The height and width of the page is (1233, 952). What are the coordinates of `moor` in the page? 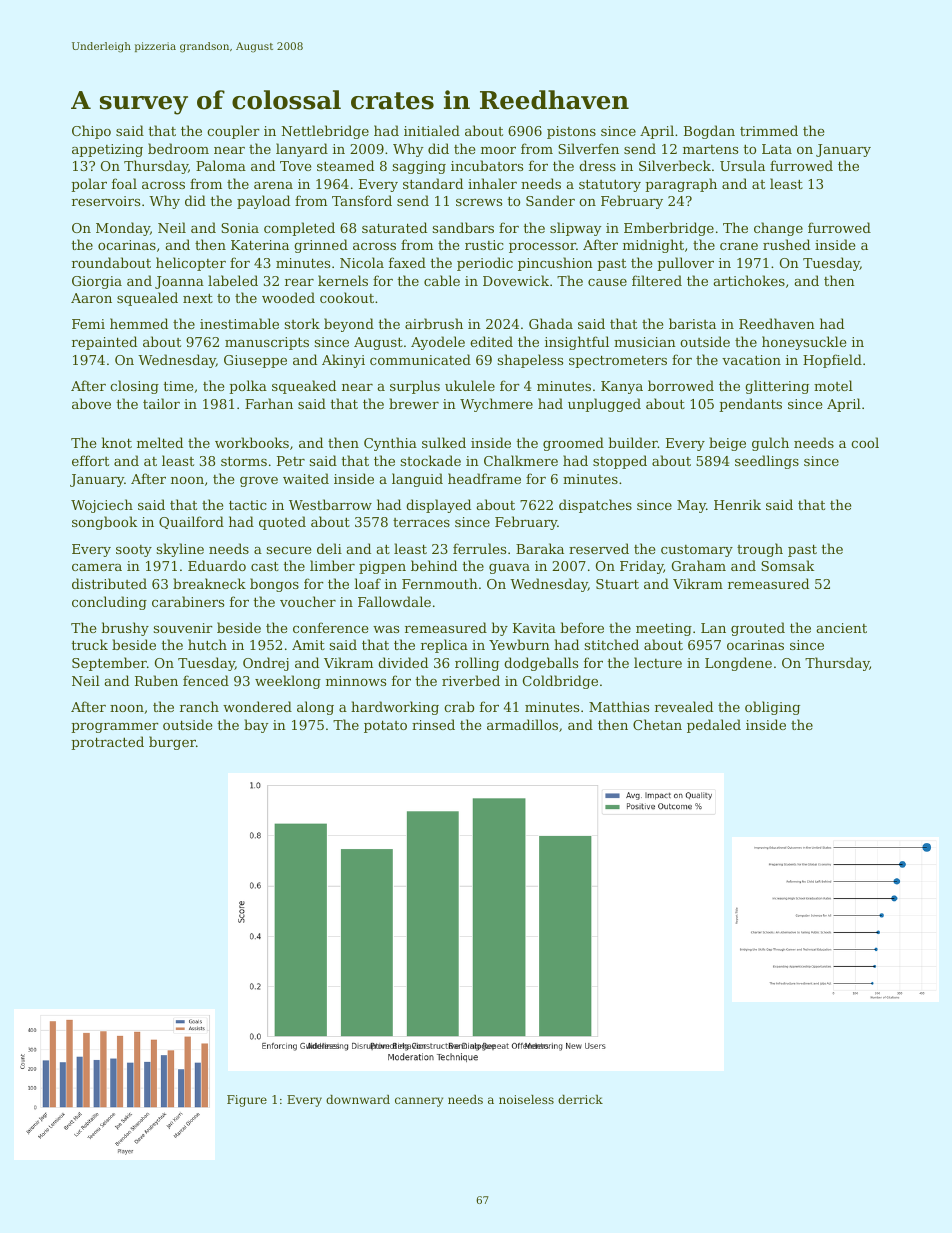 It's located at (498, 150).
